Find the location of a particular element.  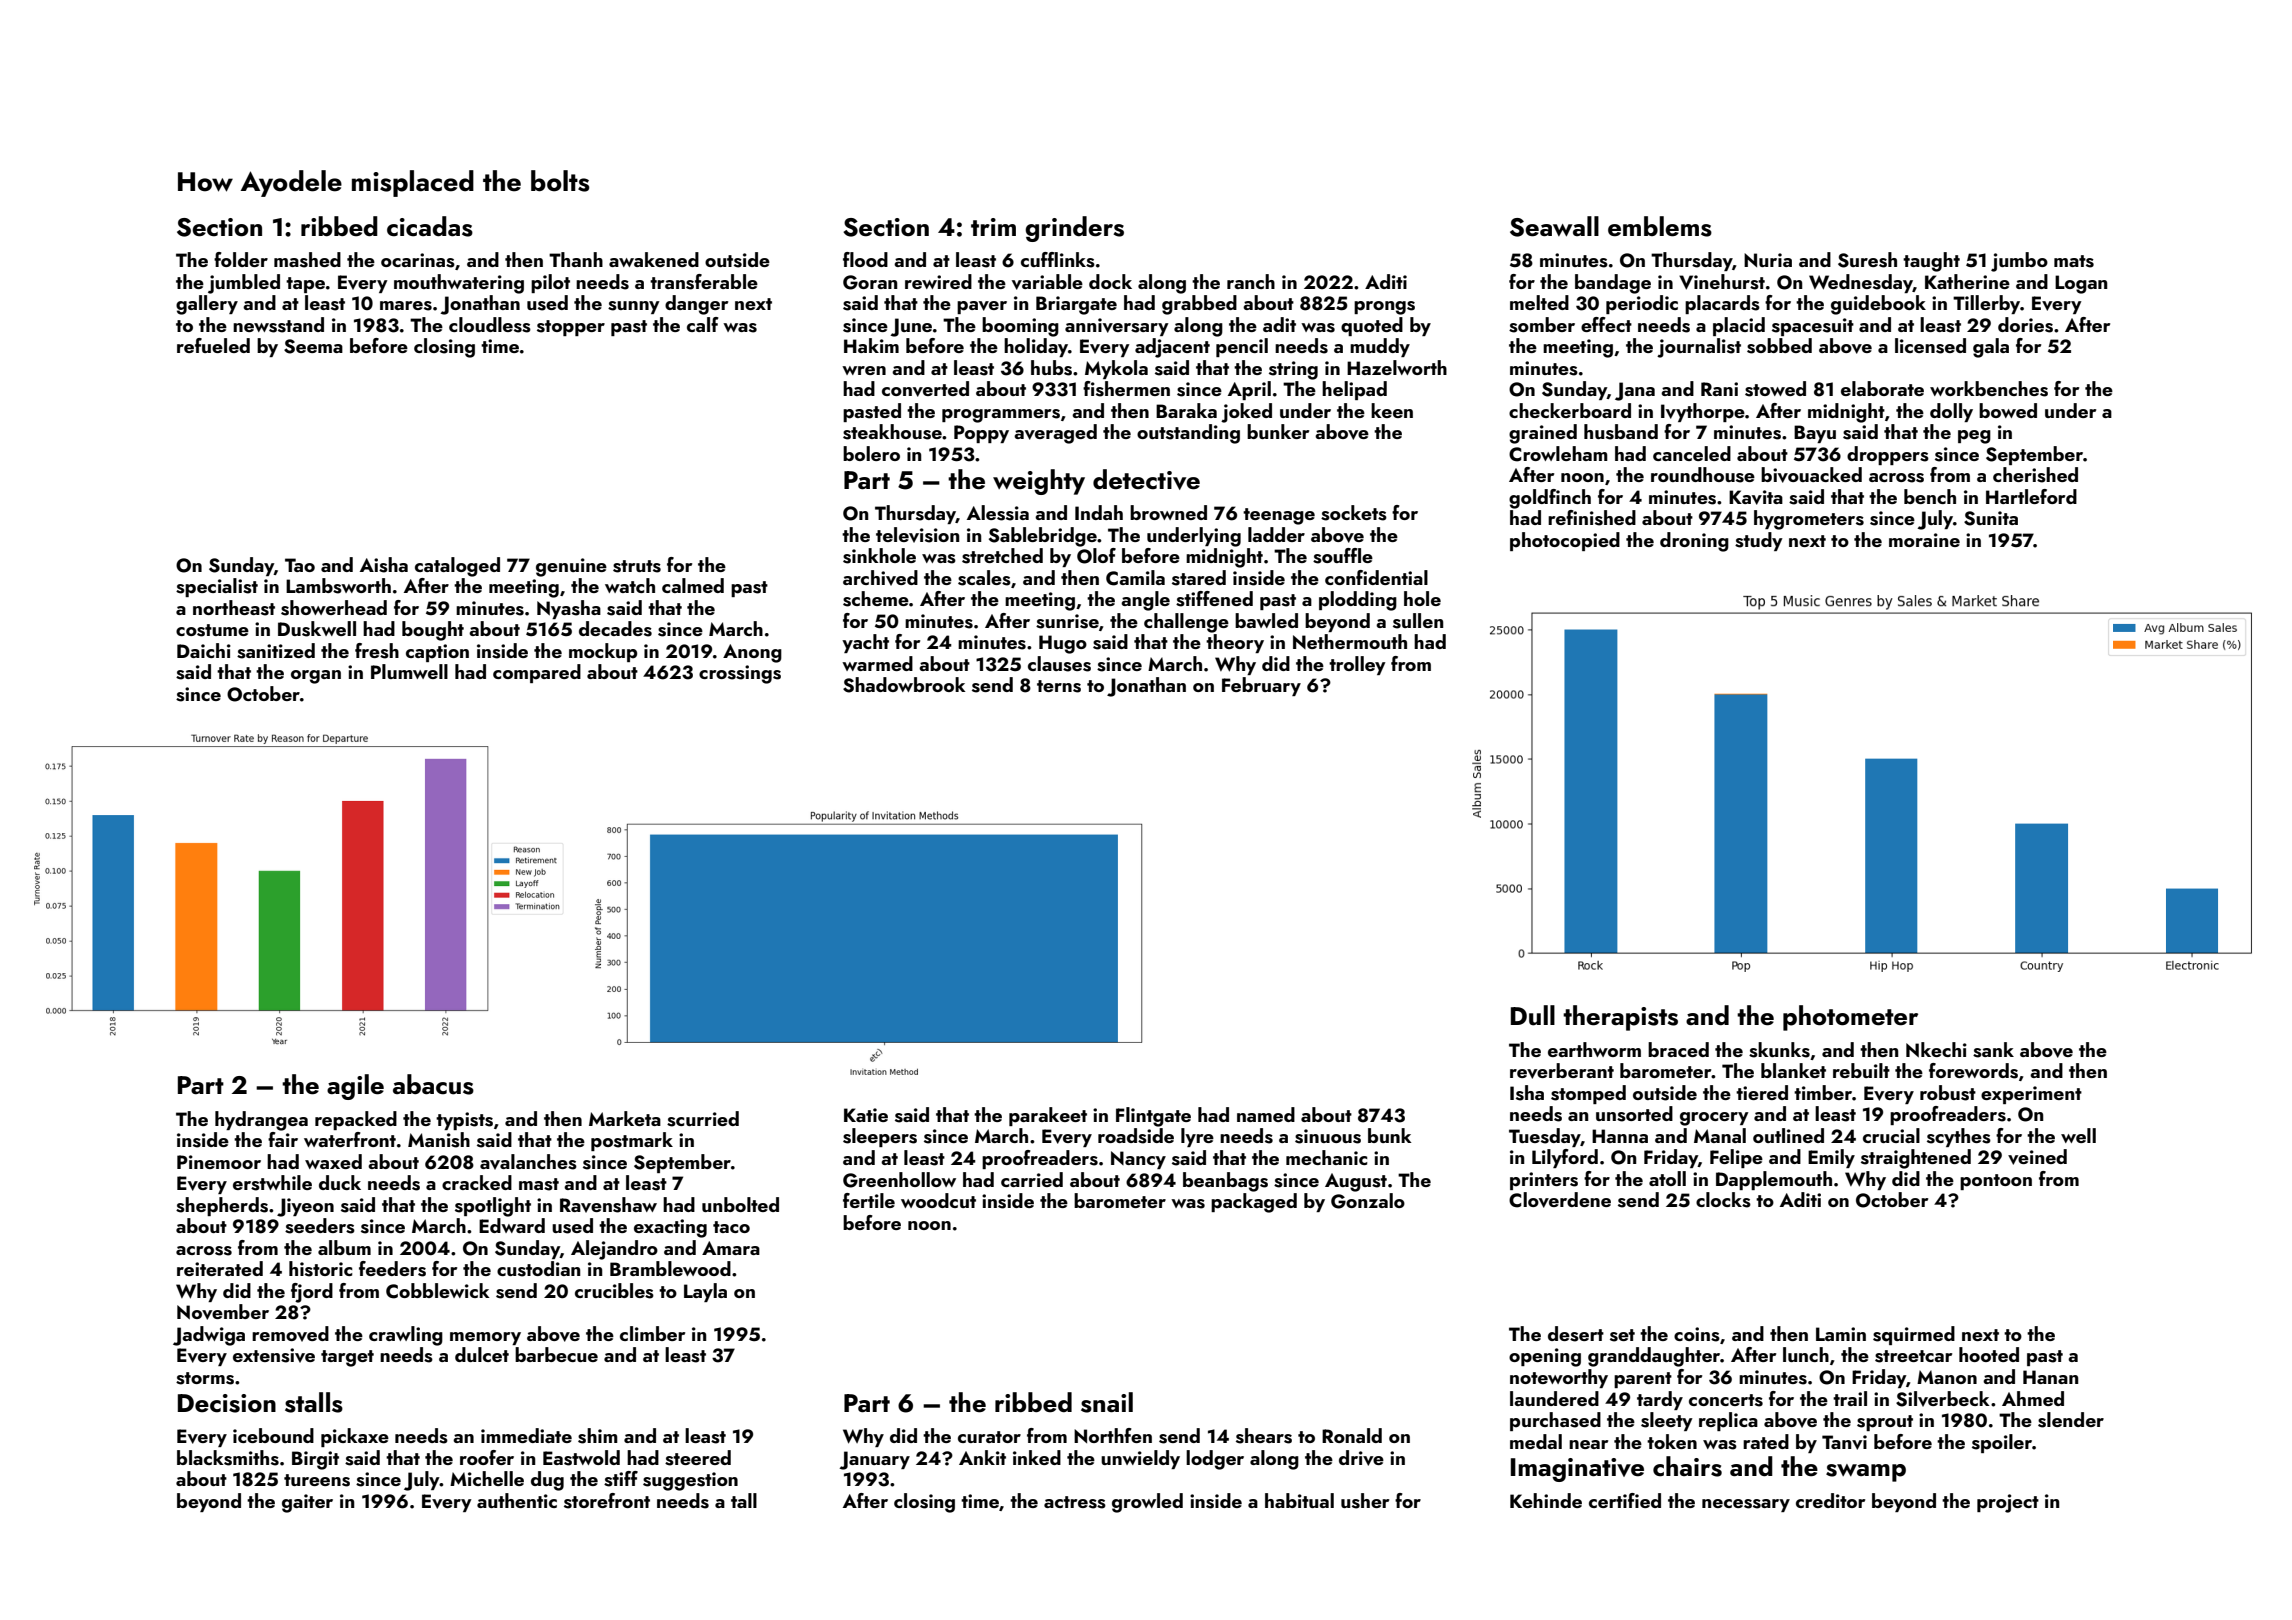

Layla is located at coordinates (705, 1292).
